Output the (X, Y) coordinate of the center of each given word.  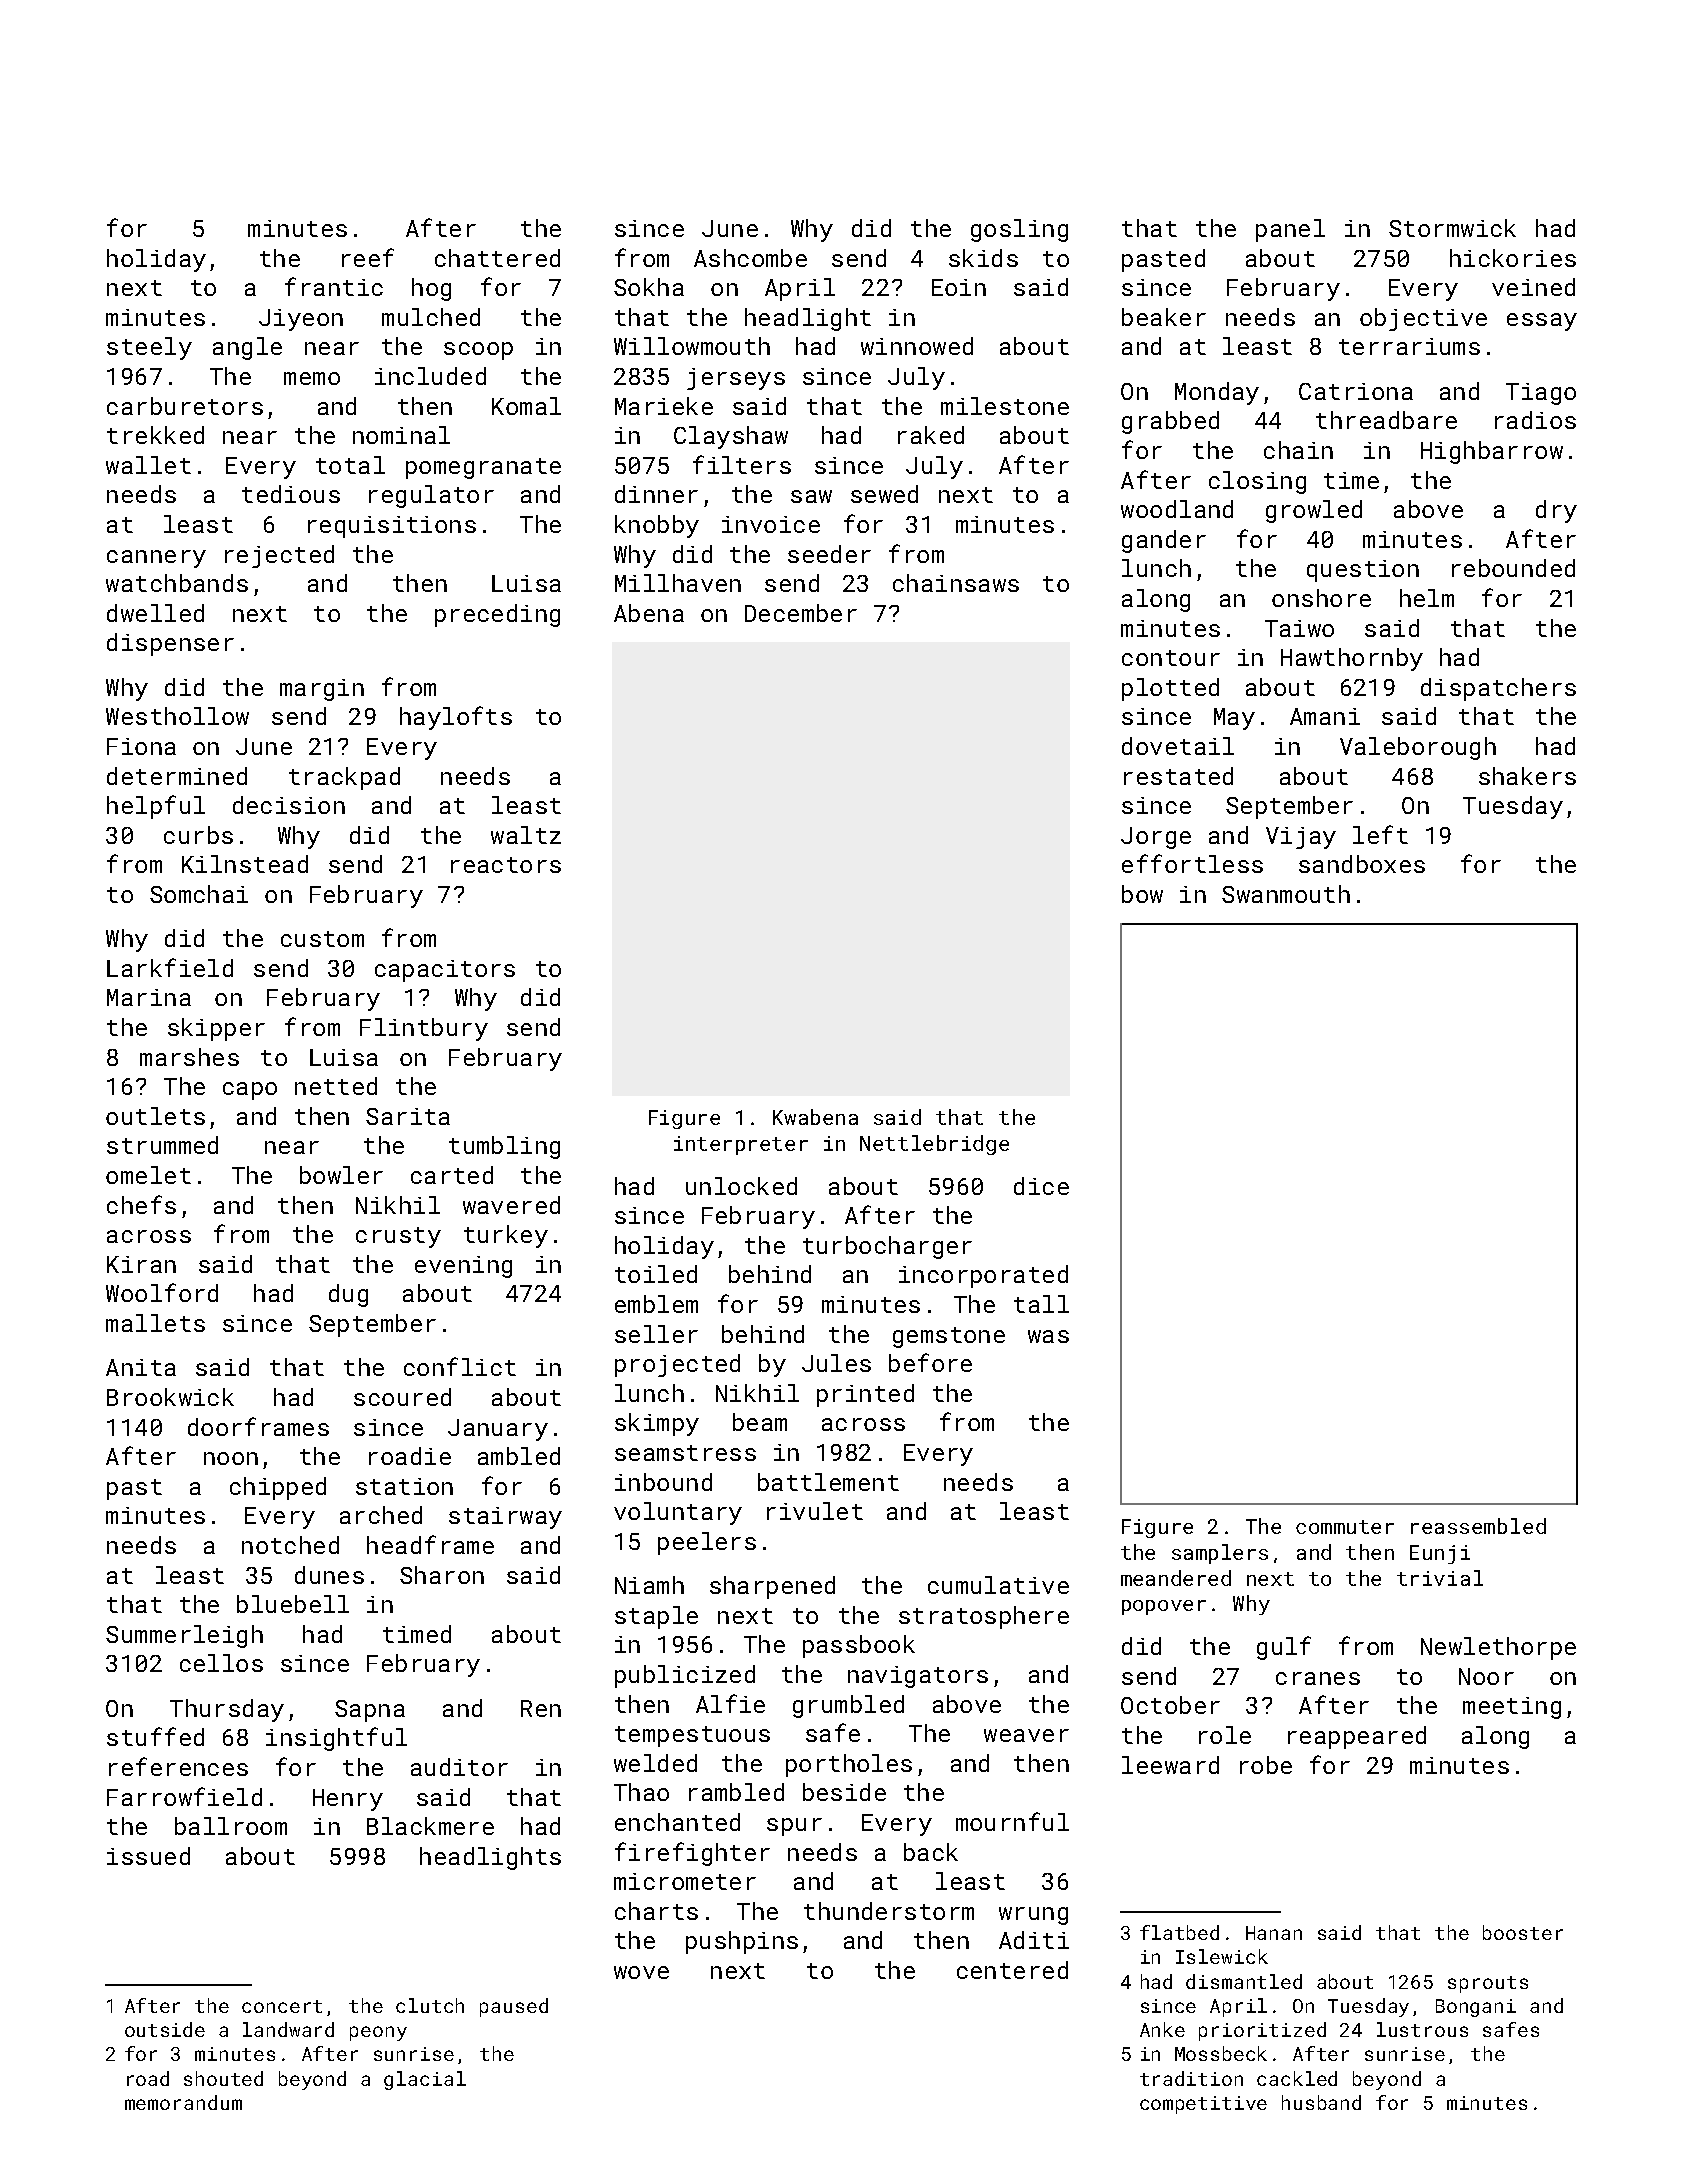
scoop (478, 351)
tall (1041, 1304)
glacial (425, 2080)
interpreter (741, 1145)
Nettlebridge (934, 1145)
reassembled (1478, 1526)
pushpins (742, 1942)
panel (1290, 230)
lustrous (1422, 2029)
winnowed (917, 346)
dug (348, 1295)
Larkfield (170, 967)
